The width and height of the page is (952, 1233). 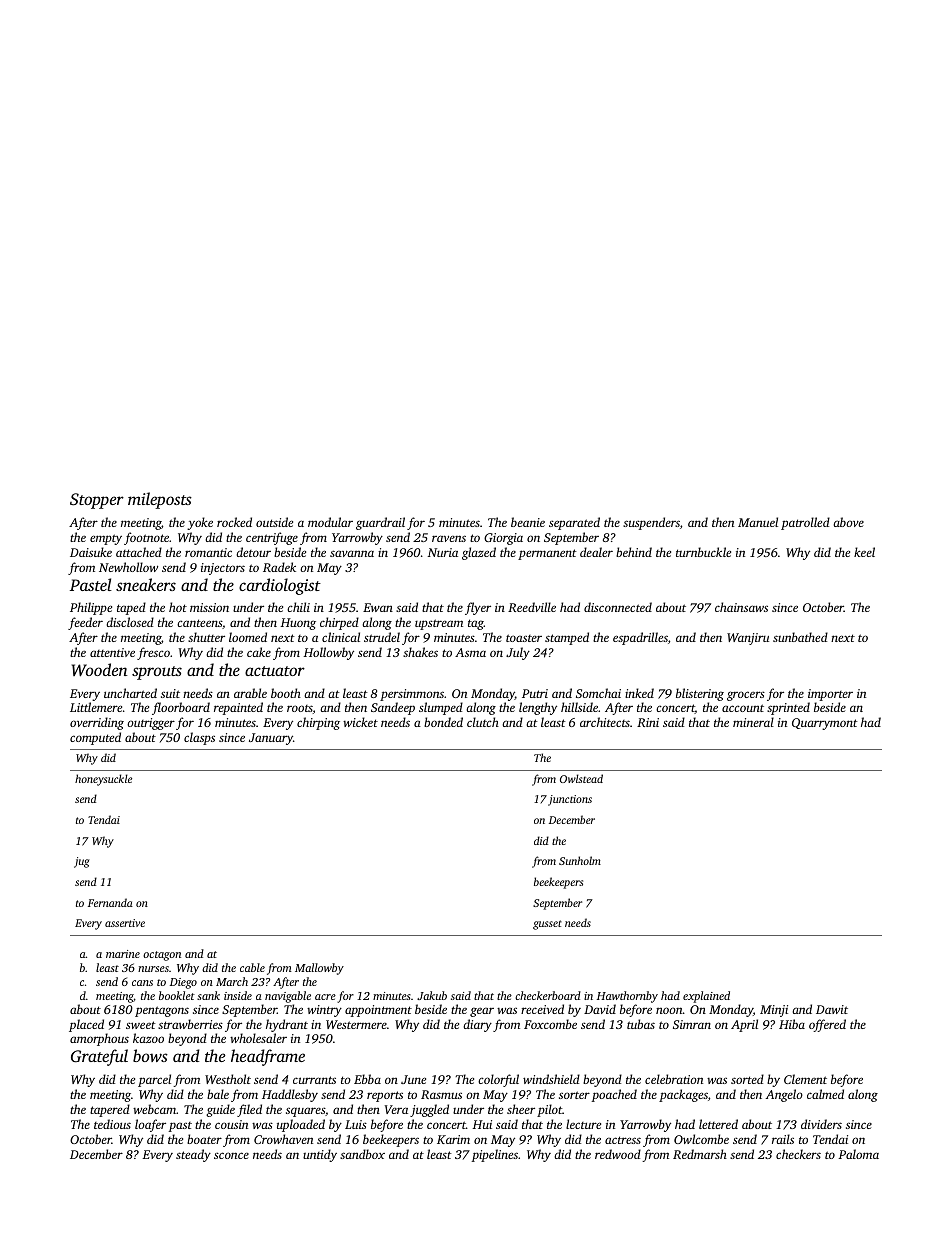 What do you see at coordinates (432, 995) in the page?
I see `Jakub` at bounding box center [432, 995].
